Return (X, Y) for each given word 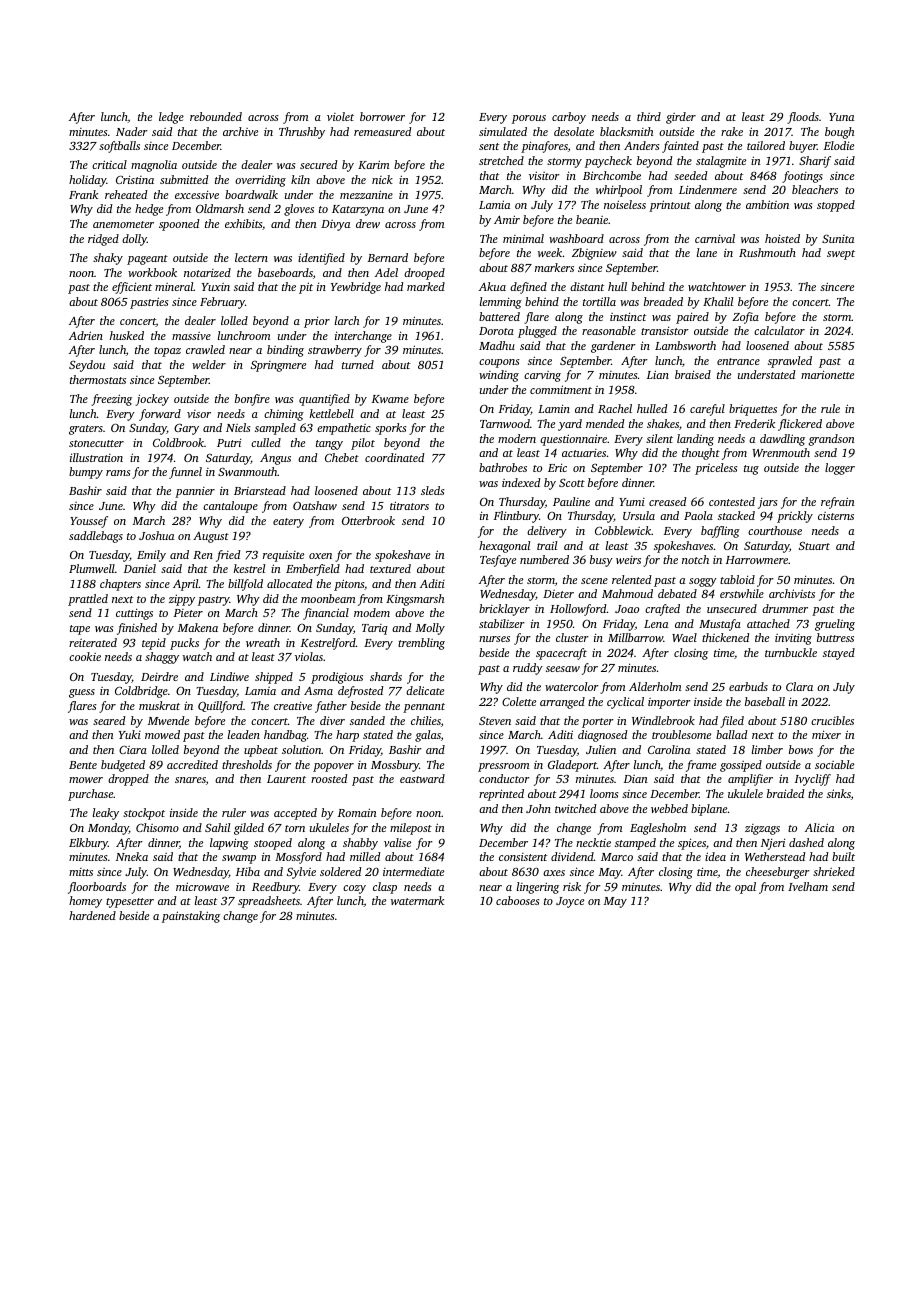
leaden (244, 734)
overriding (260, 181)
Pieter (188, 613)
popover (333, 767)
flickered (800, 425)
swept (841, 255)
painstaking (191, 917)
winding (499, 376)
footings (802, 177)
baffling (720, 532)
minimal (523, 238)
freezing (111, 400)
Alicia (819, 827)
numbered (544, 559)
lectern (251, 257)
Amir (507, 219)
